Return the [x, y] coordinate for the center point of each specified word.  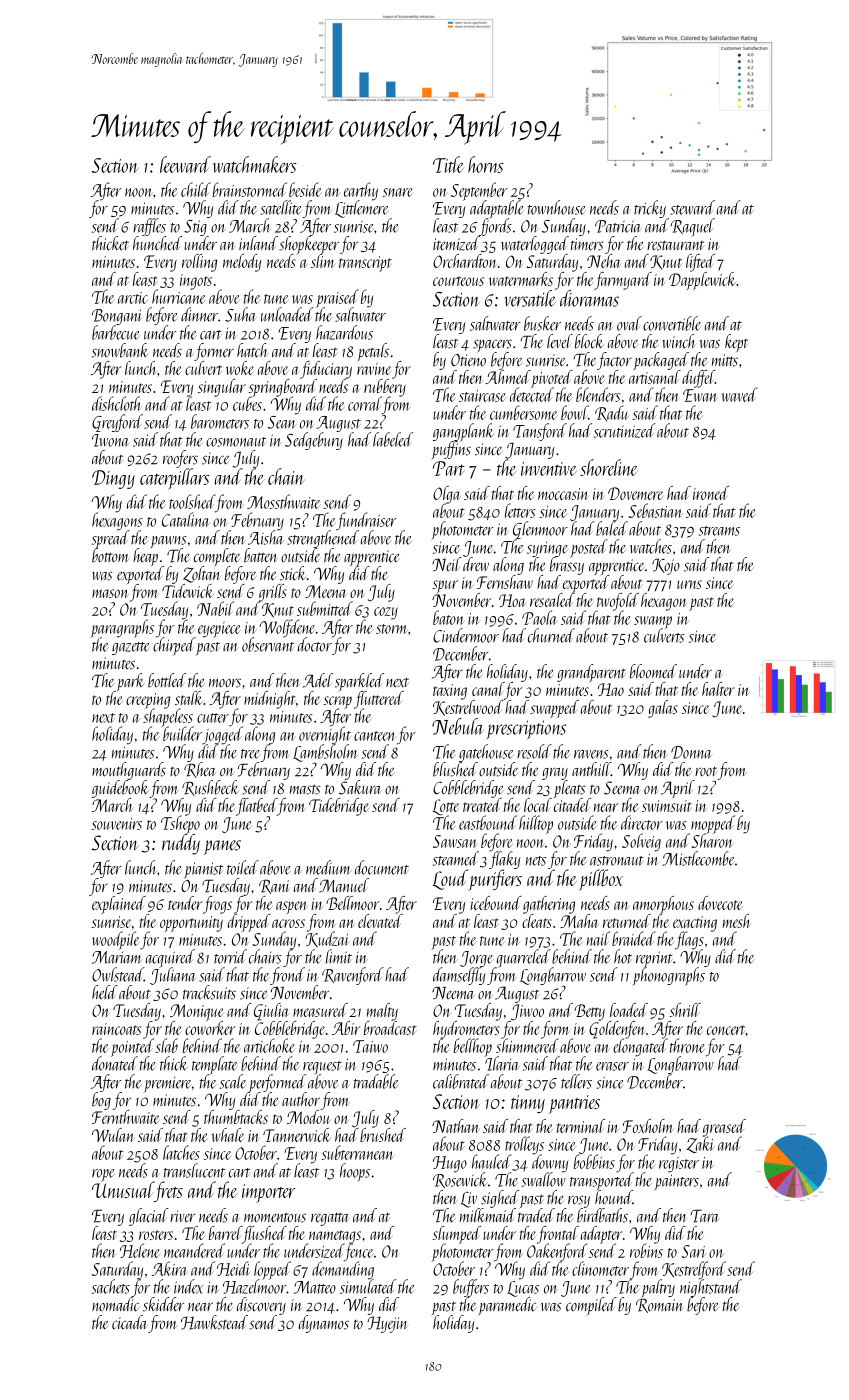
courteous [458, 281]
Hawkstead [214, 1322]
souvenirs [117, 824]
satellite [280, 207]
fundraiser [366, 521]
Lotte [446, 807]
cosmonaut [236, 442]
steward [692, 207]
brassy [567, 566]
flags [689, 940]
